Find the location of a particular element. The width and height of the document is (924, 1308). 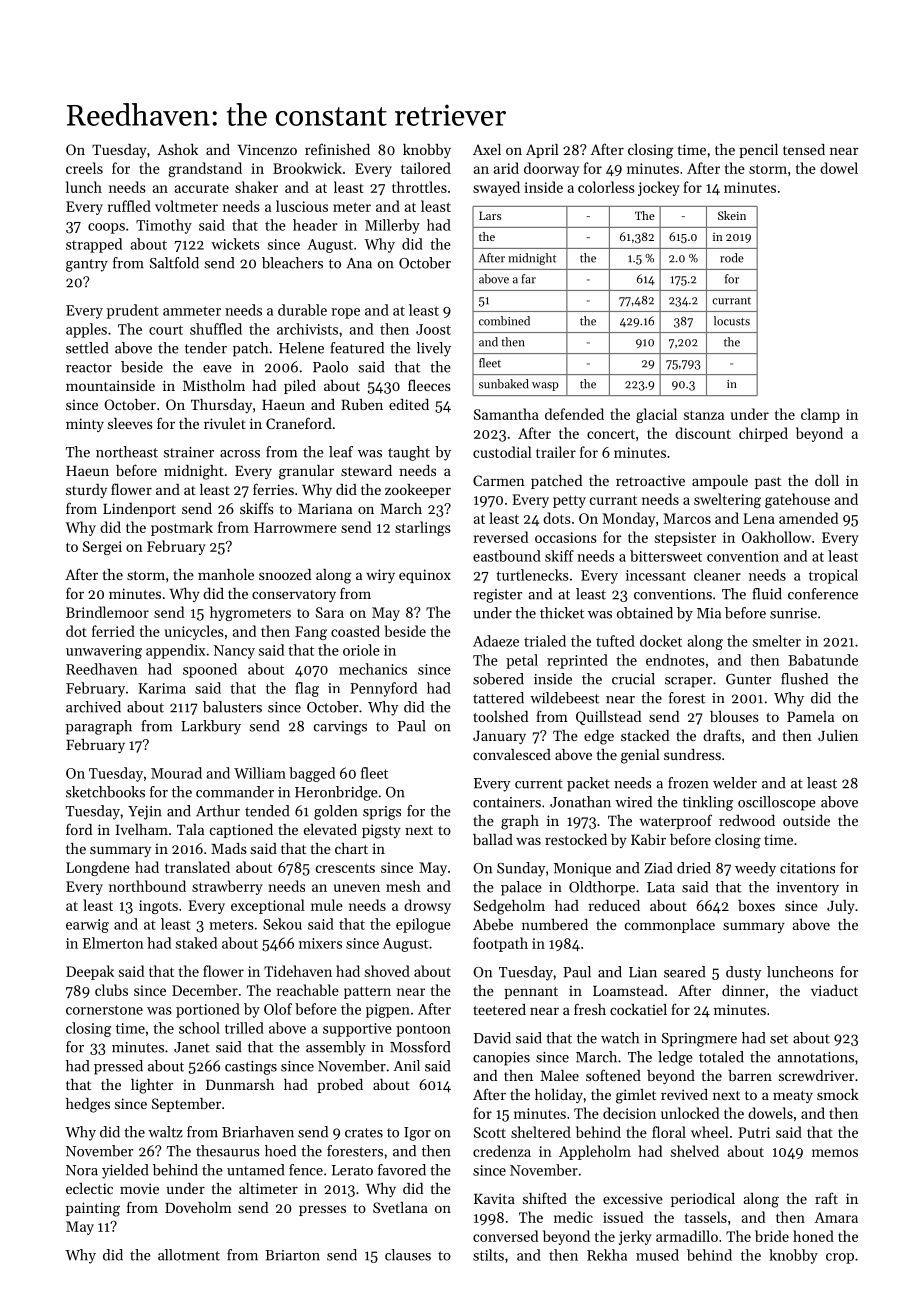

past is located at coordinates (768, 483).
